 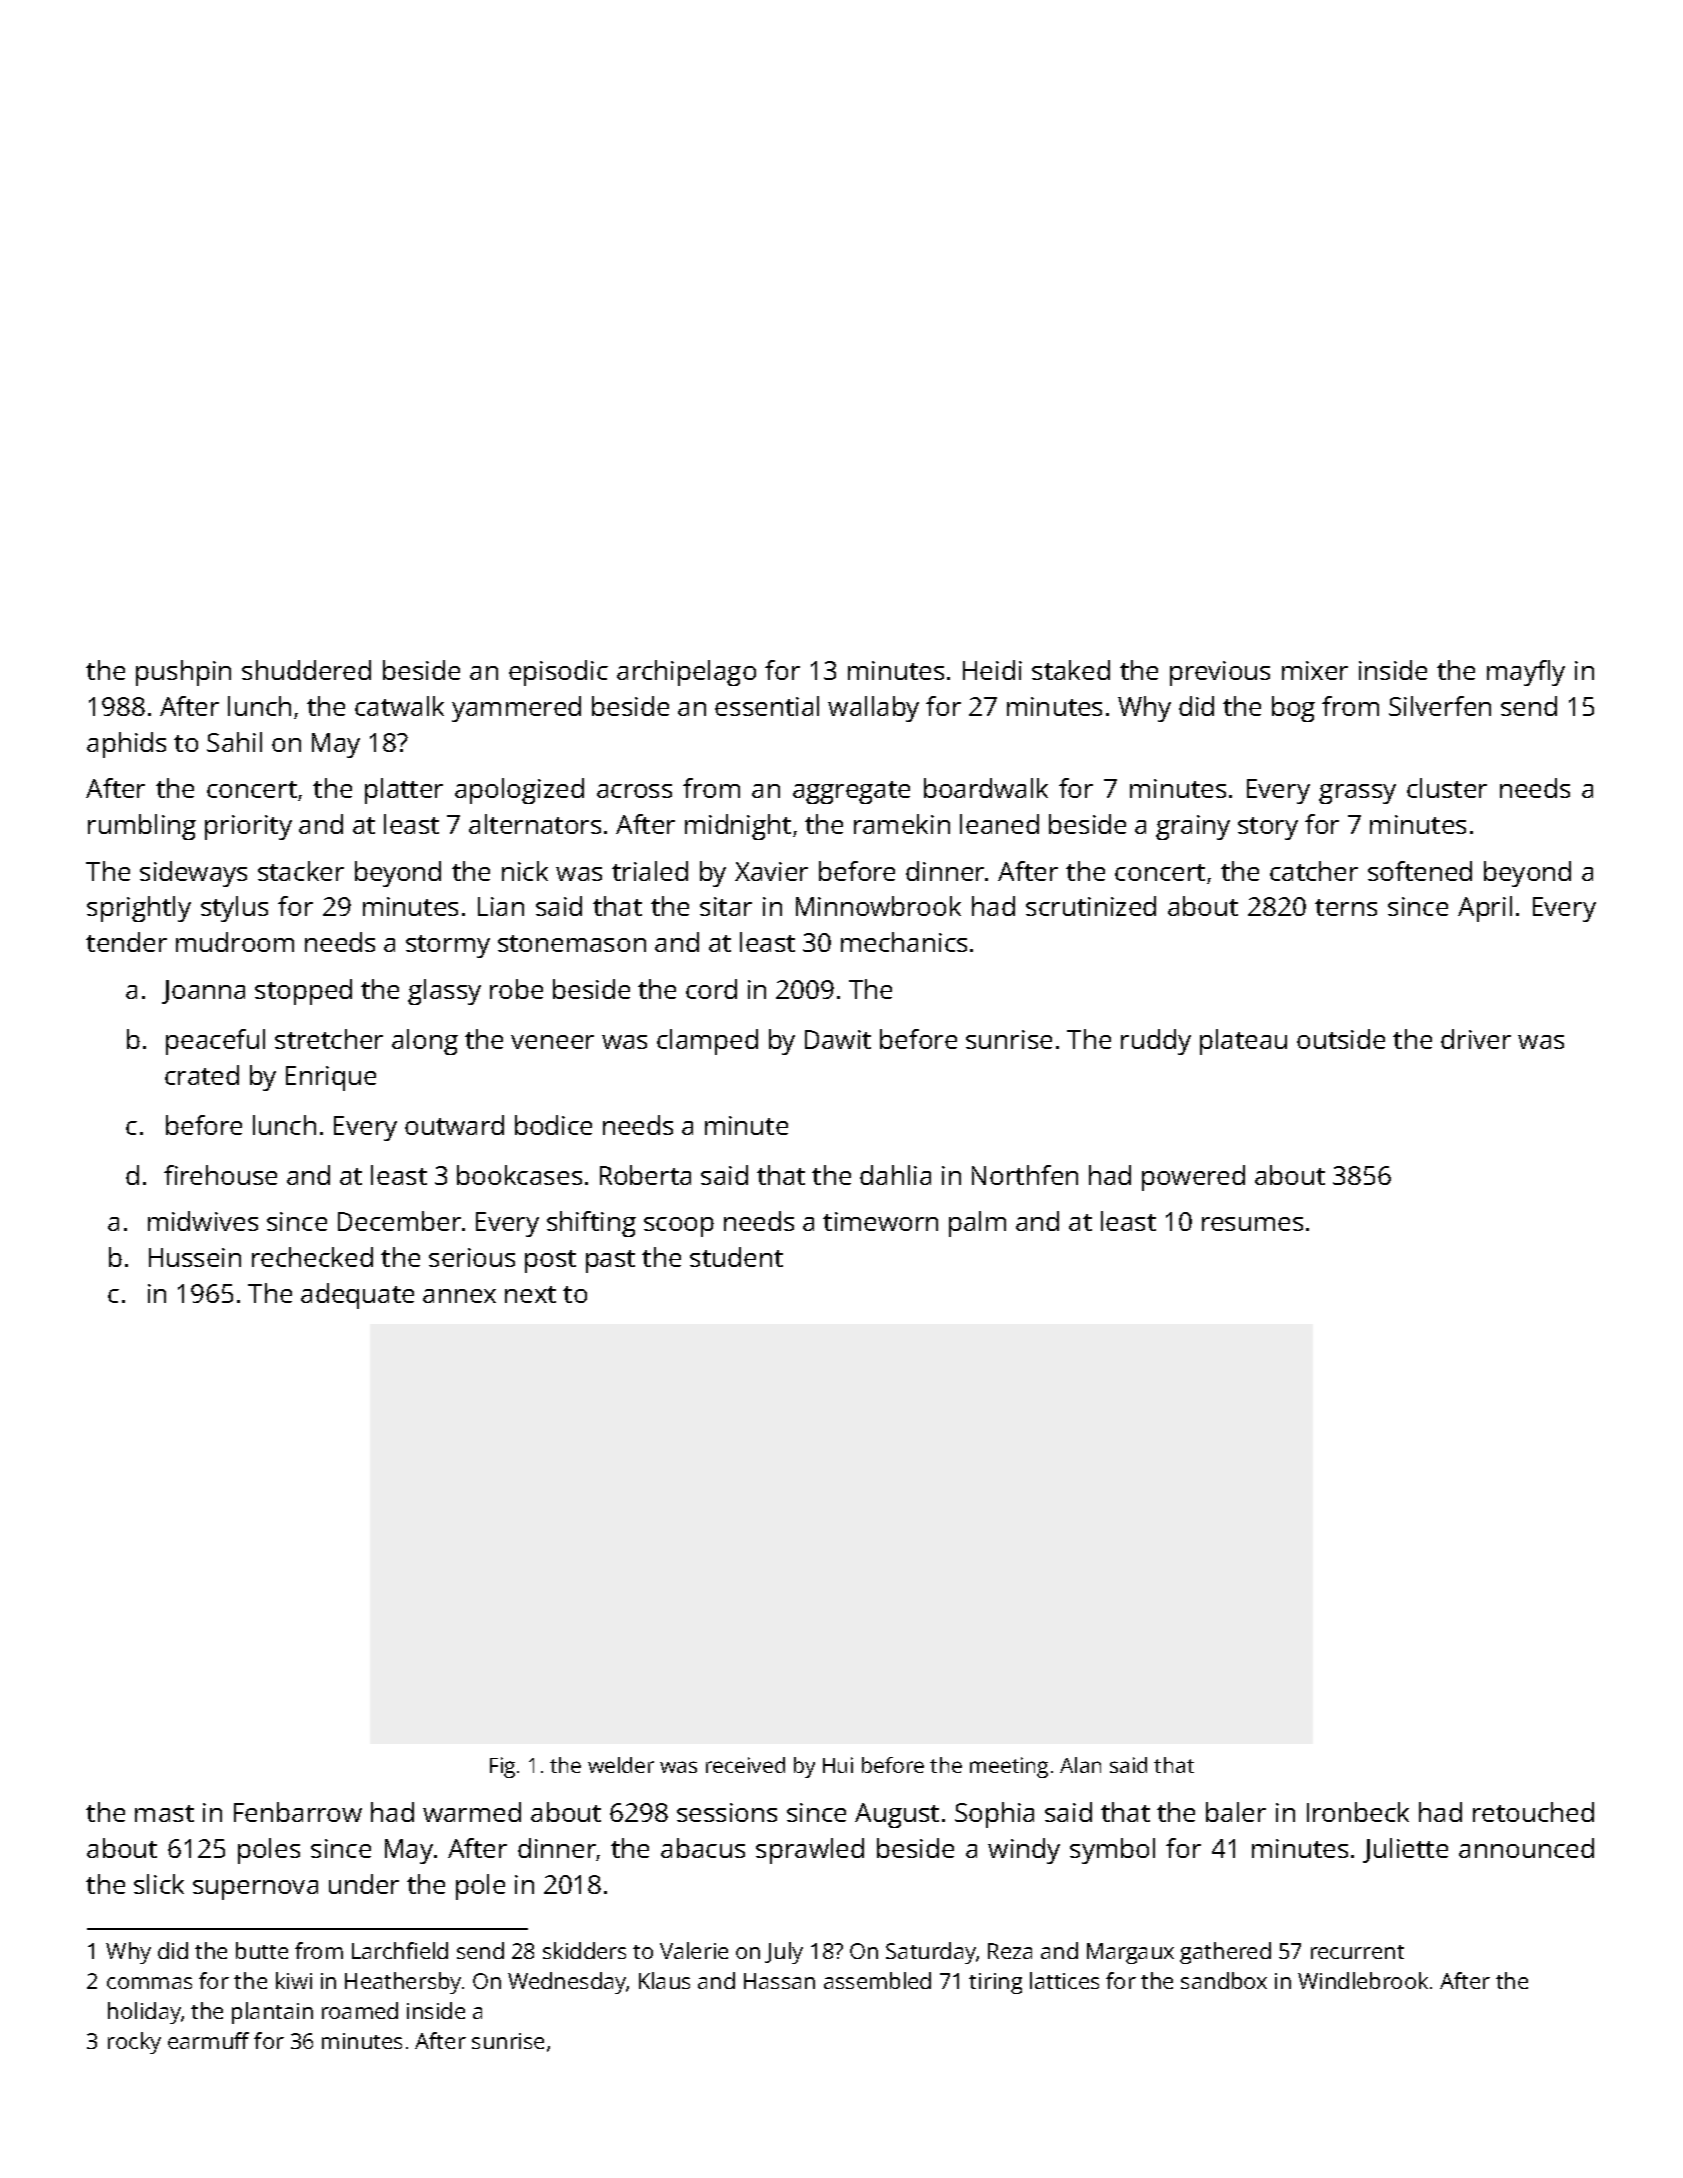 I want to click on Minnowbrook, so click(x=878, y=906).
